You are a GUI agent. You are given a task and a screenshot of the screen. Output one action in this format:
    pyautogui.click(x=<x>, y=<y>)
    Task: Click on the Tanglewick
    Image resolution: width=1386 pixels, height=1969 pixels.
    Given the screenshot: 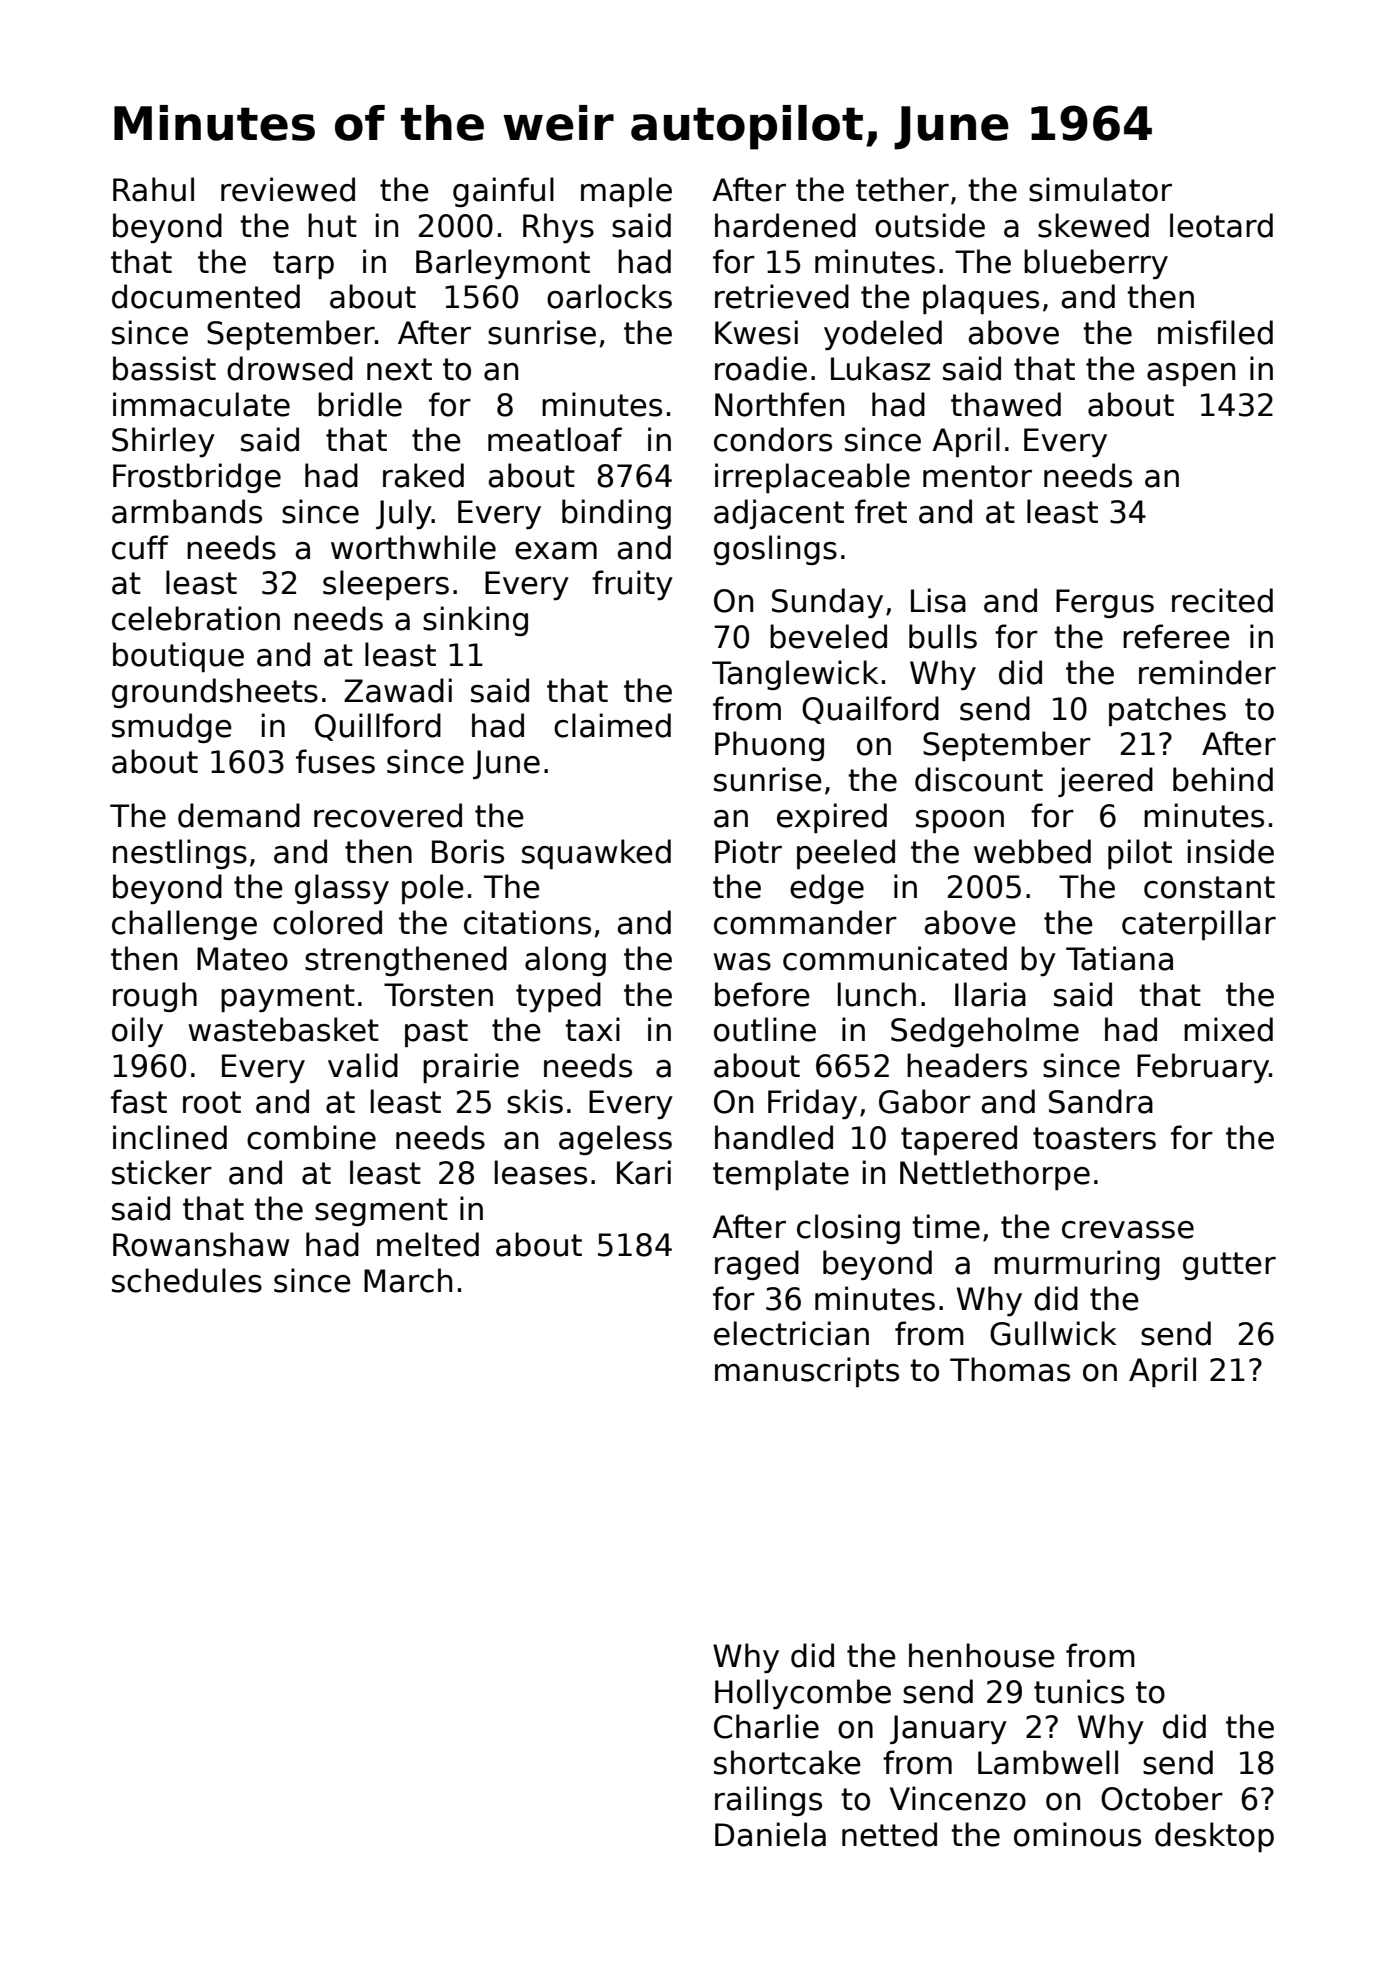 What is the action you would take?
    pyautogui.click(x=795, y=675)
